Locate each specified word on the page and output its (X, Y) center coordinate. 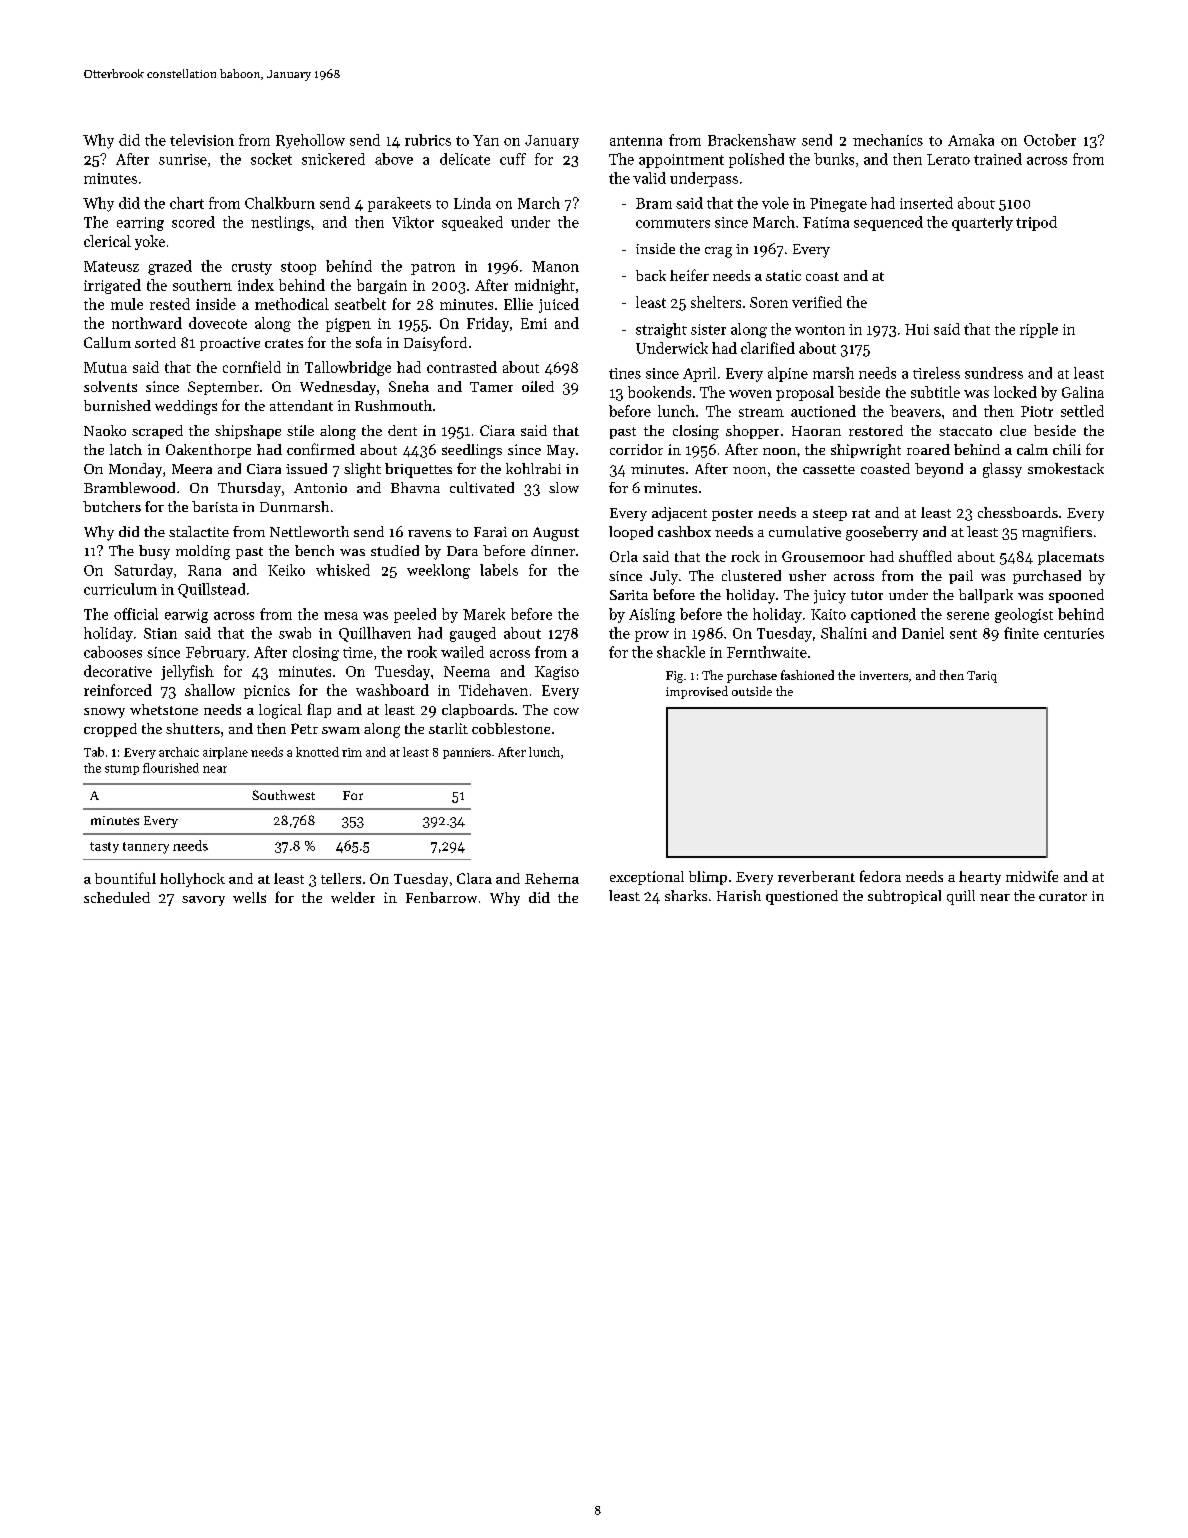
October (1050, 140)
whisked (343, 570)
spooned (1076, 596)
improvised (697, 692)
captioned (883, 615)
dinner (553, 550)
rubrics (428, 140)
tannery (146, 848)
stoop (298, 268)
